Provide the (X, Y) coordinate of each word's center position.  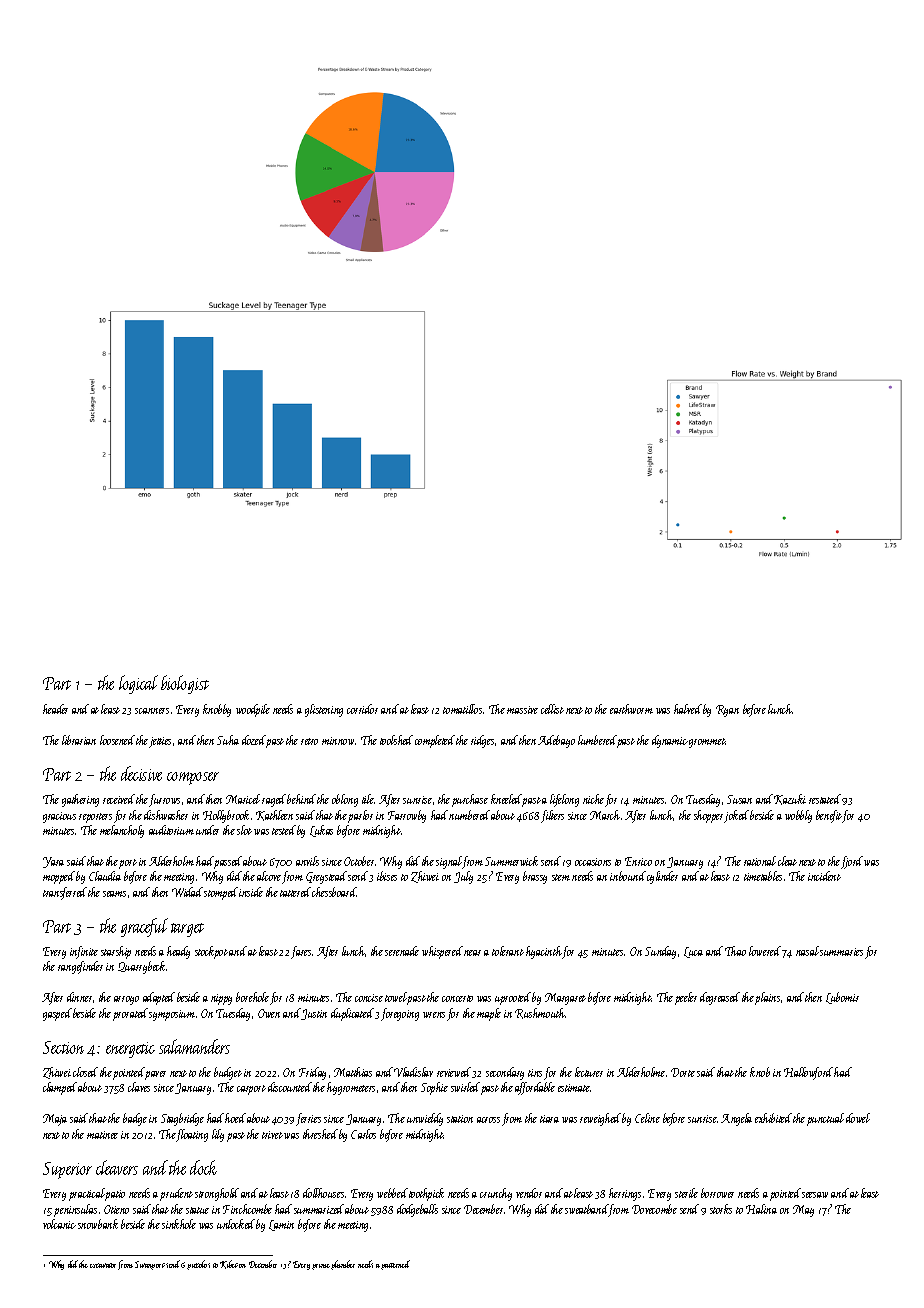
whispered (442, 952)
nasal (807, 951)
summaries (841, 952)
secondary (505, 1073)
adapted (159, 998)
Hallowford (808, 1073)
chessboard (334, 892)
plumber (343, 1265)
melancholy (122, 831)
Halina (761, 1209)
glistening (324, 710)
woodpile (253, 710)
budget (228, 1073)
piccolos (198, 1265)
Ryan (727, 711)
